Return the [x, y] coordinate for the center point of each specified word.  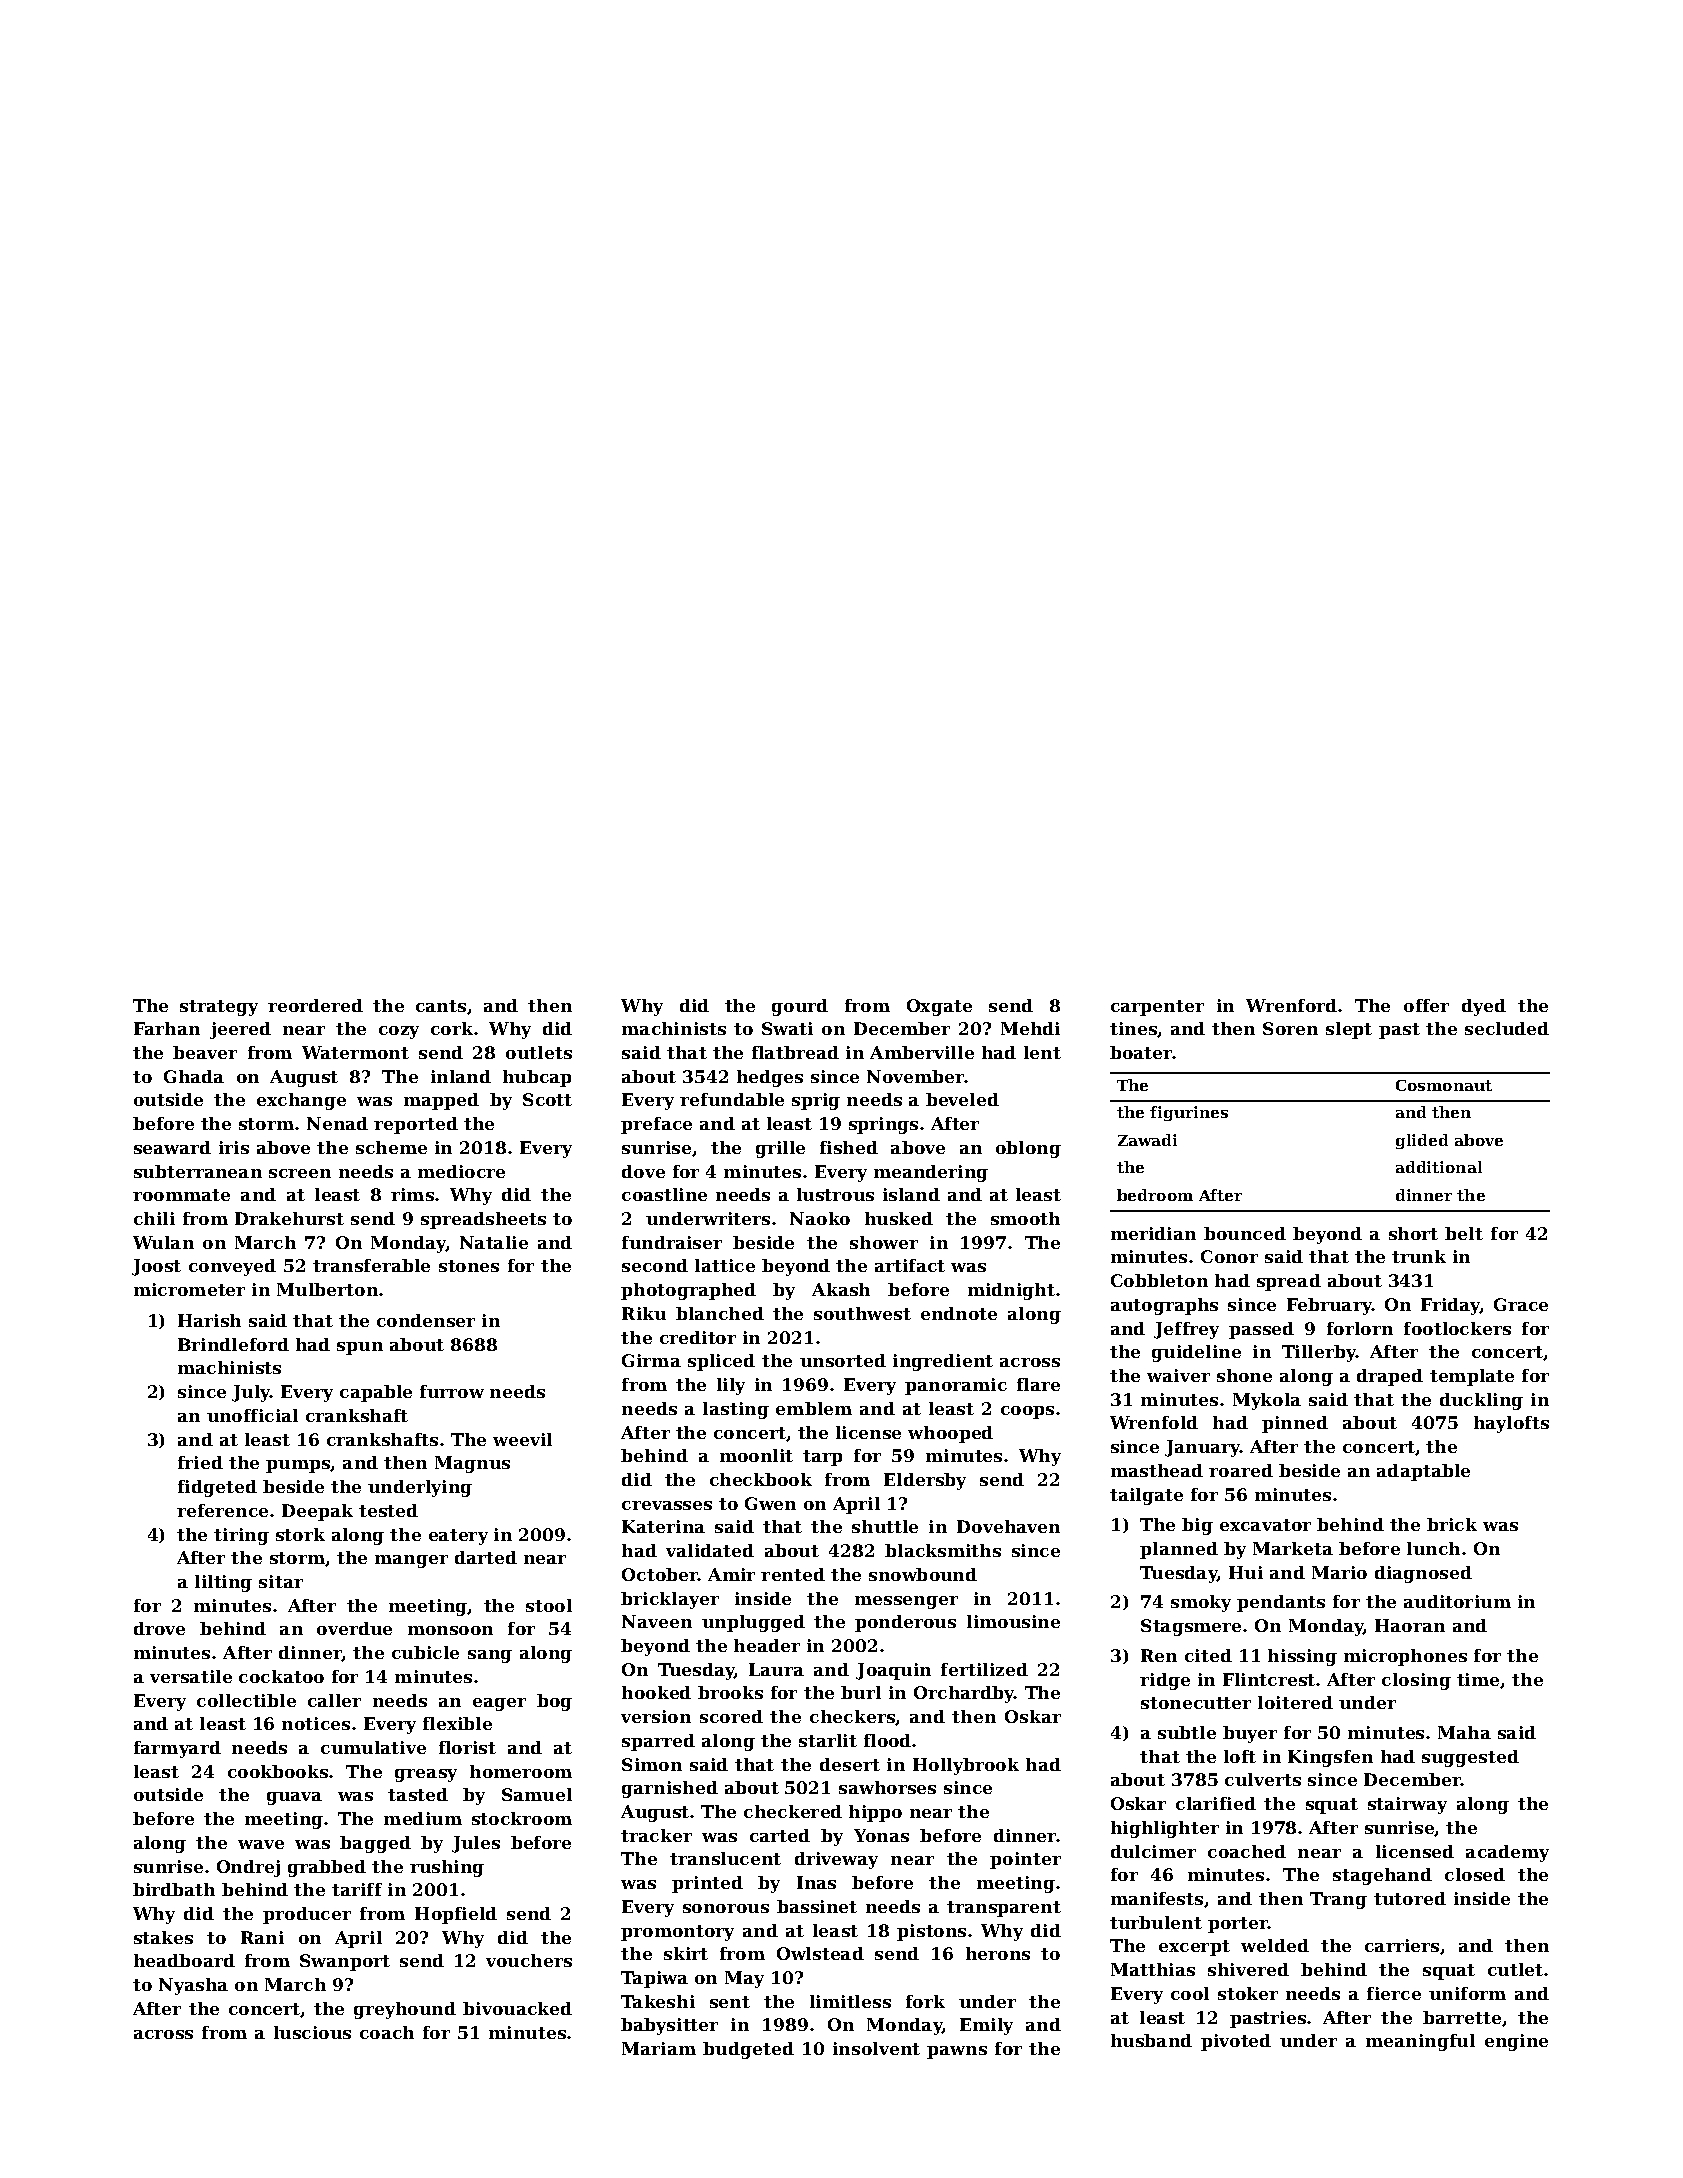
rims [412, 1194]
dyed [1484, 1007]
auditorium [1457, 1601]
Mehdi [1030, 1028]
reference [222, 1510]
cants [441, 1006]
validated [710, 1550]
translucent [725, 1858]
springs [883, 1125]
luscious [312, 2032]
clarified [1216, 1803]
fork [925, 2001]
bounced [1245, 1233]
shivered [1248, 1969]
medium [423, 1818]
